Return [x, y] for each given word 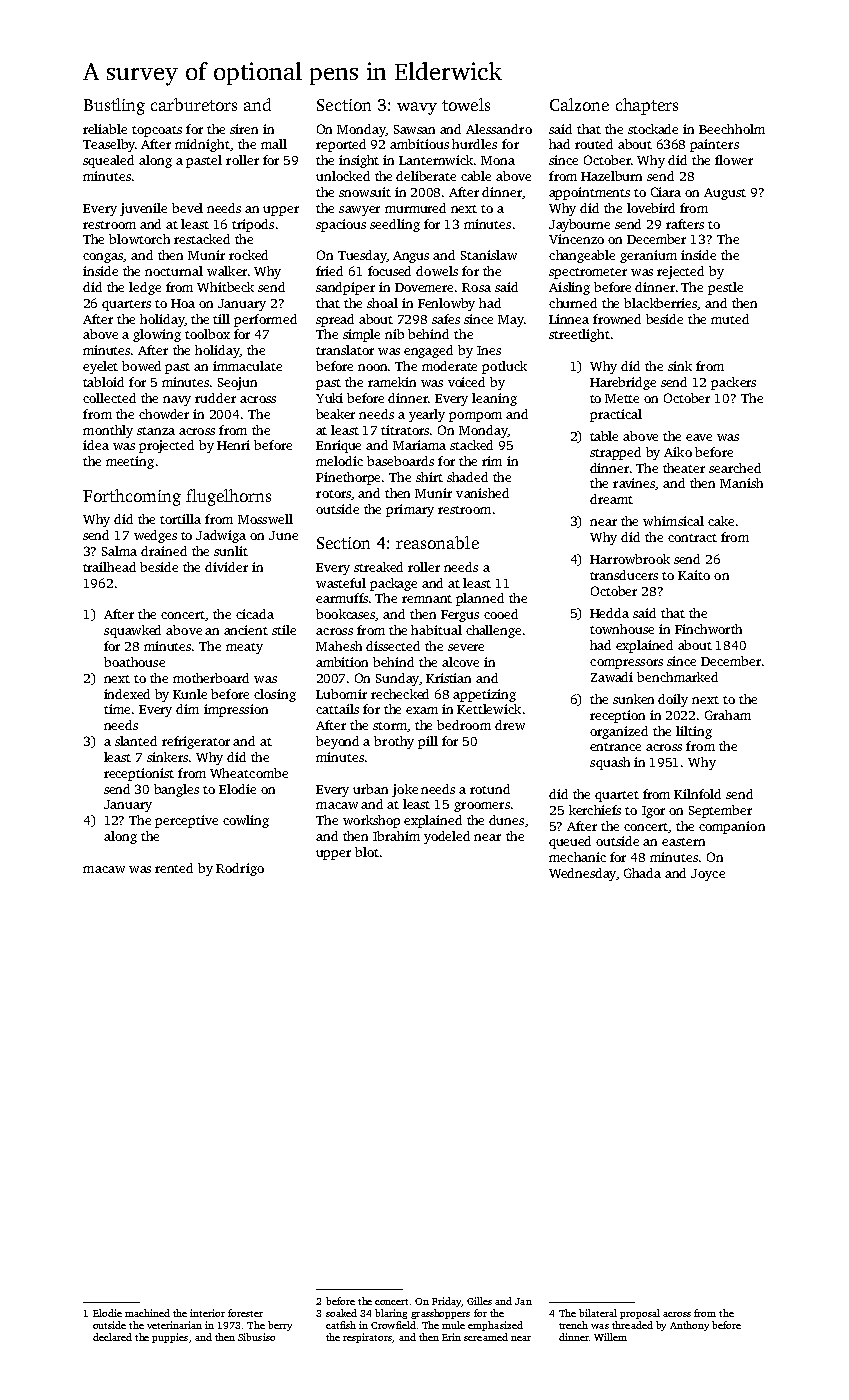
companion [732, 827]
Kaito [694, 575]
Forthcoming [132, 497]
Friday [446, 1302]
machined [147, 1313]
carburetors [194, 104]
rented [174, 868]
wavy [417, 108]
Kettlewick [489, 709]
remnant [427, 599]
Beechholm [732, 129]
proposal [640, 1314]
